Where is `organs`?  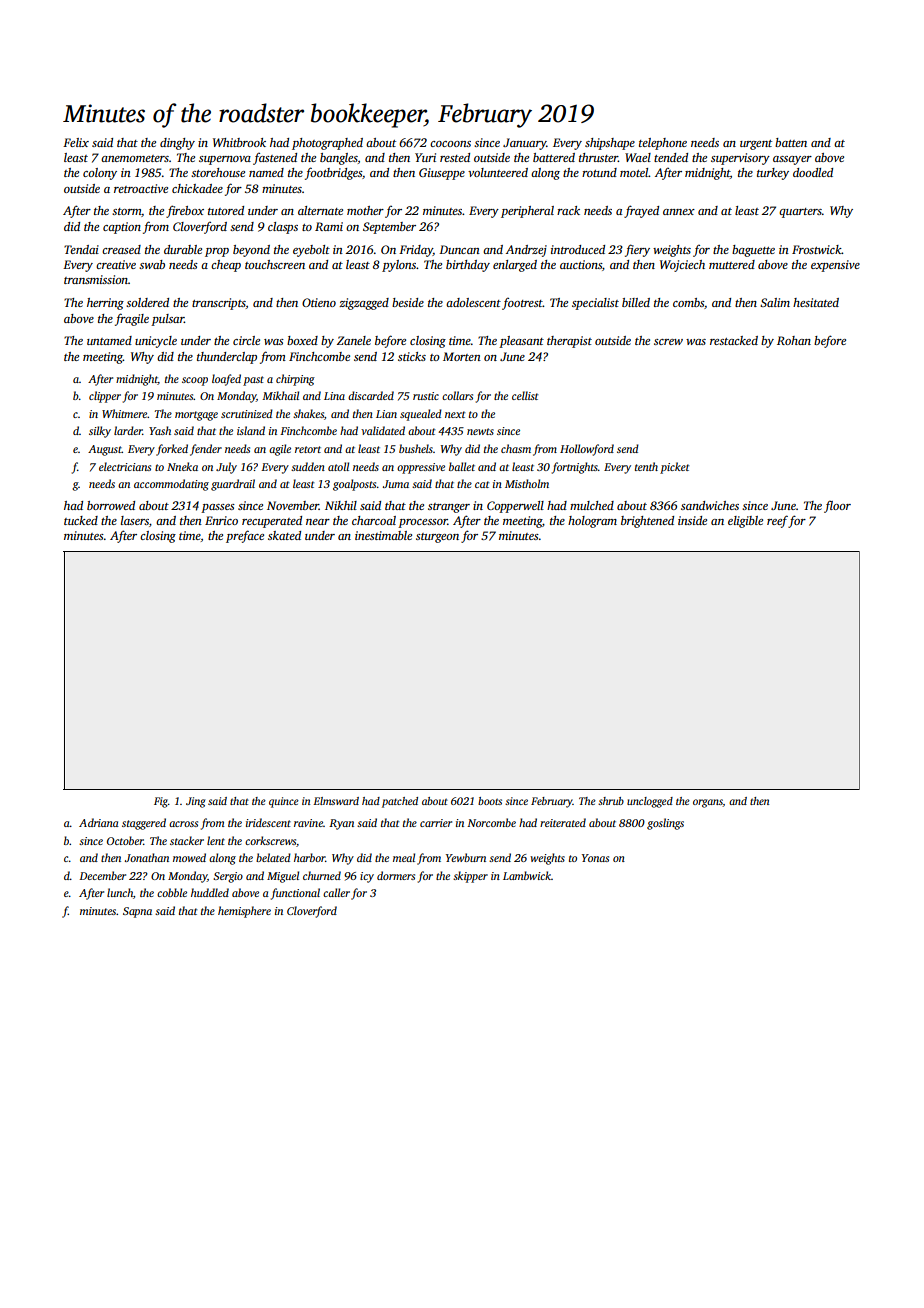
organs is located at coordinates (708, 803).
